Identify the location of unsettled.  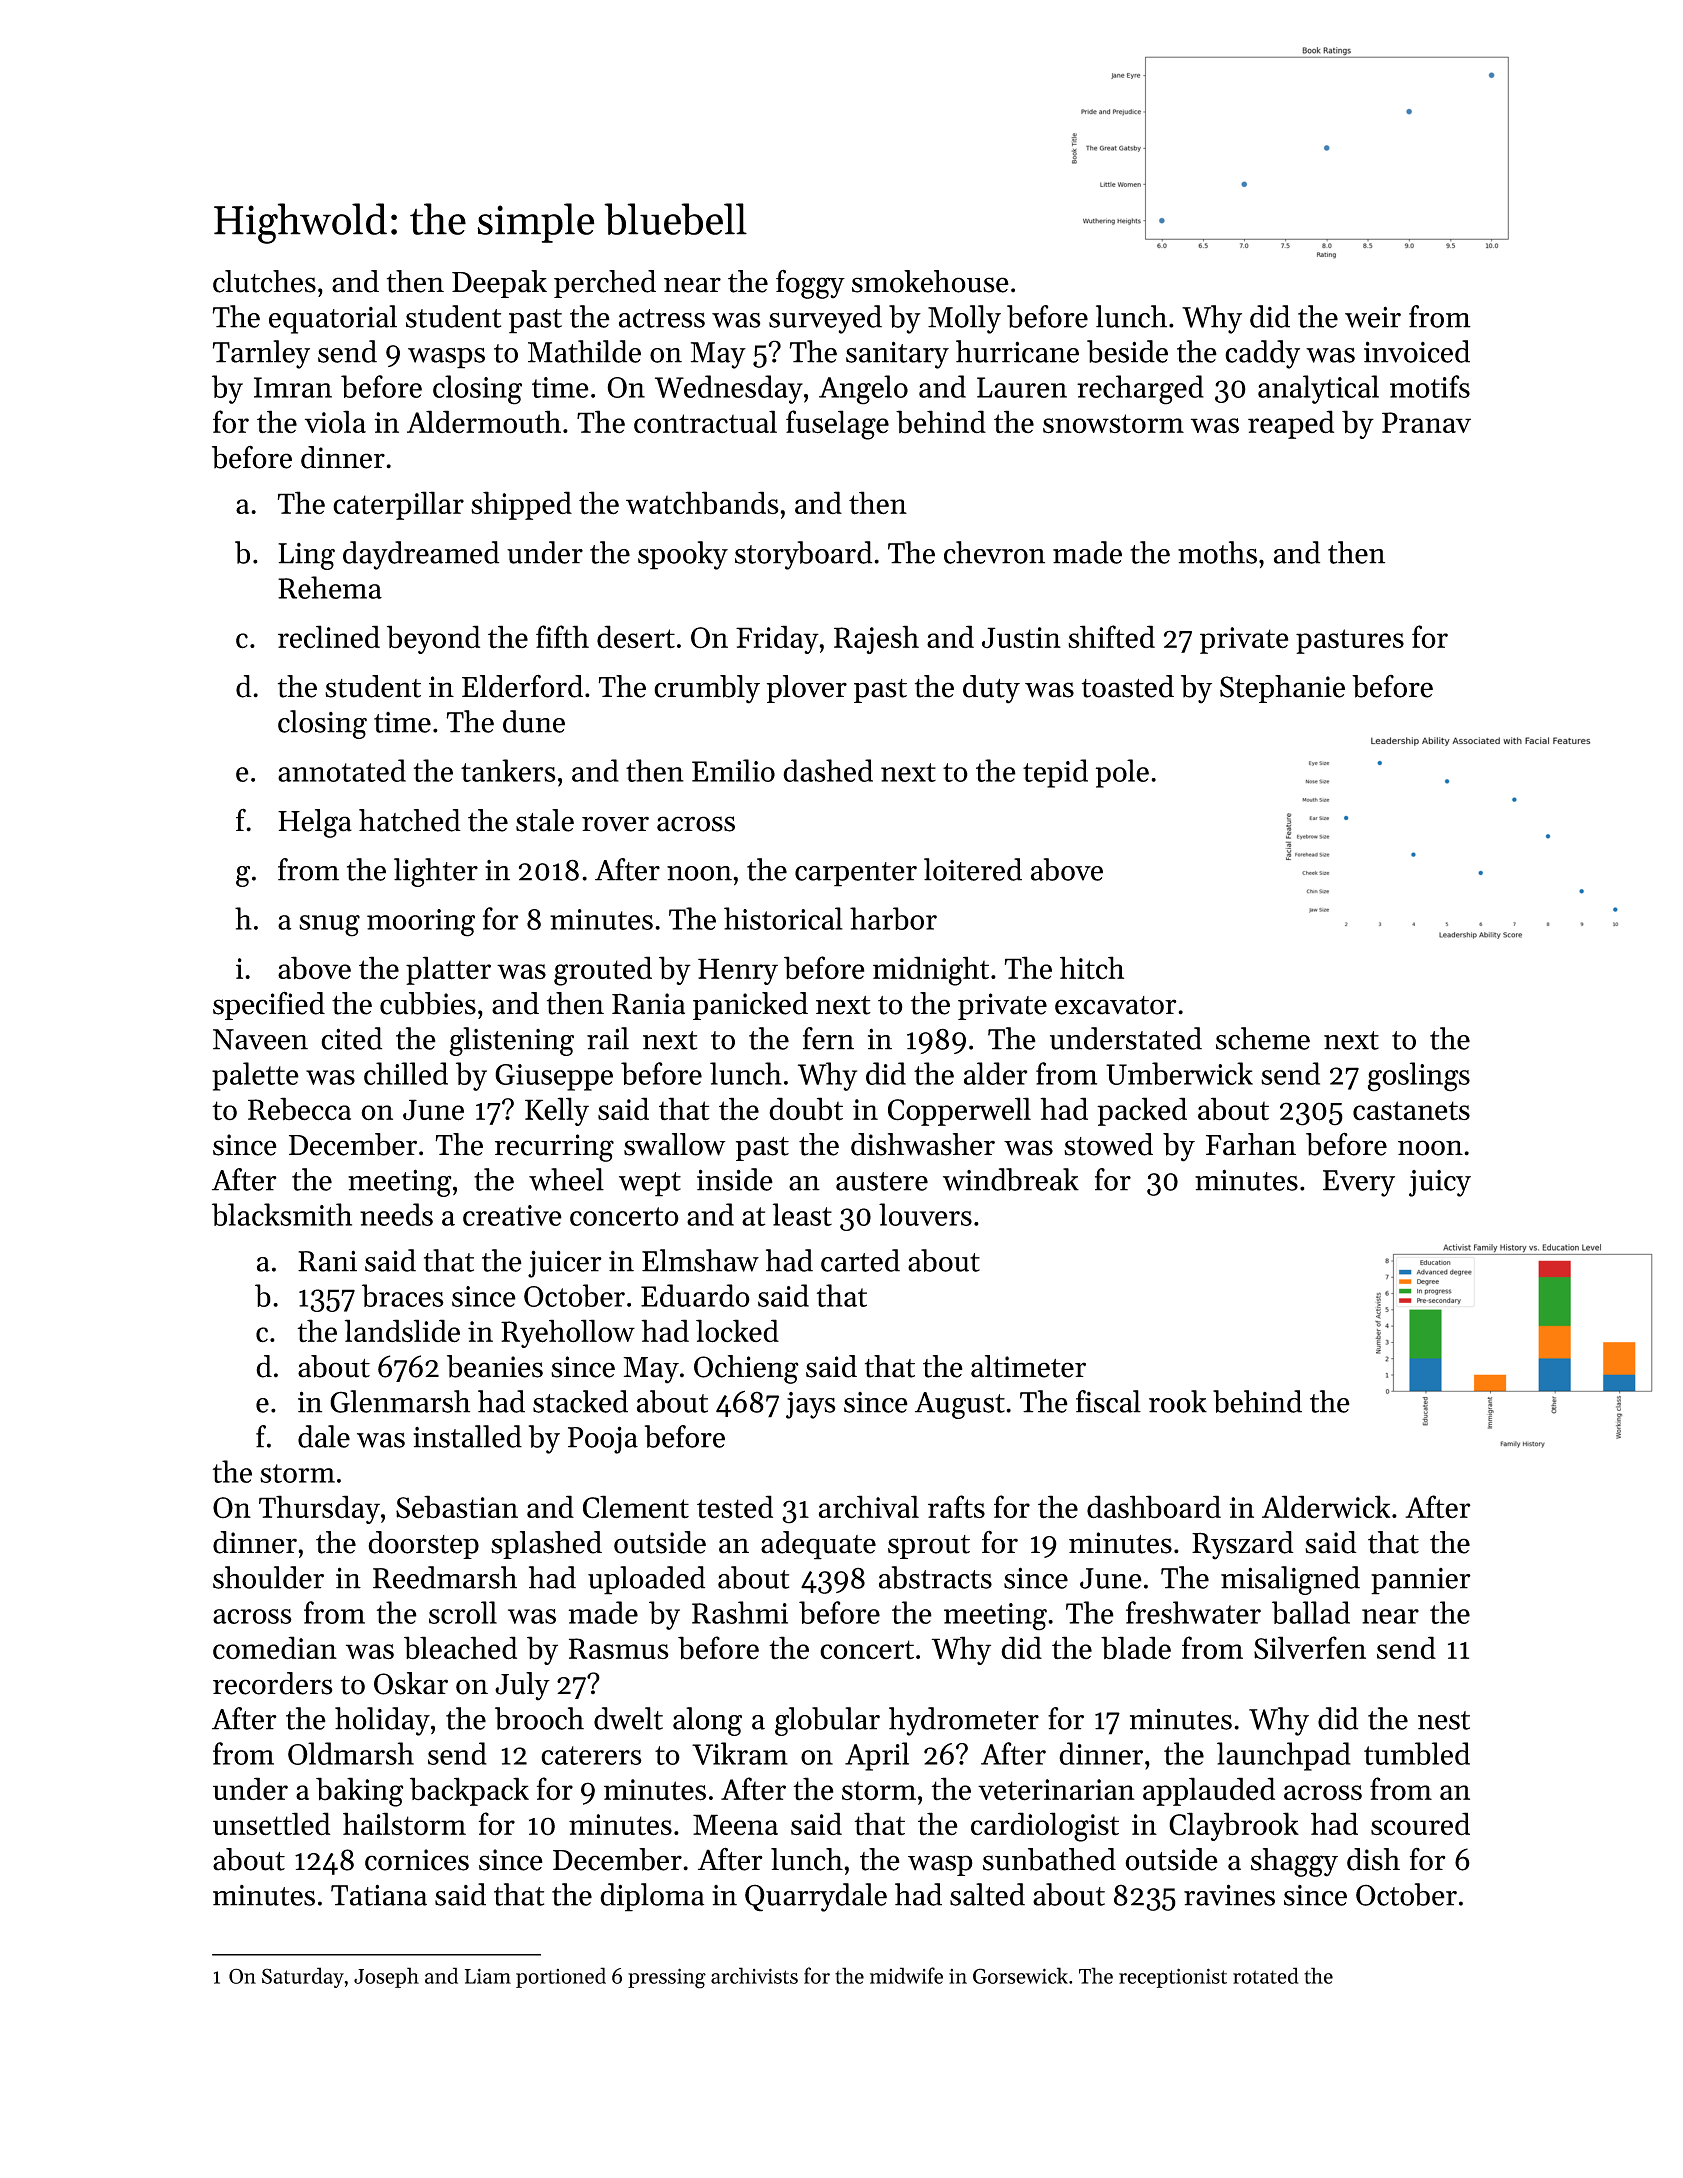
(271, 1824).
